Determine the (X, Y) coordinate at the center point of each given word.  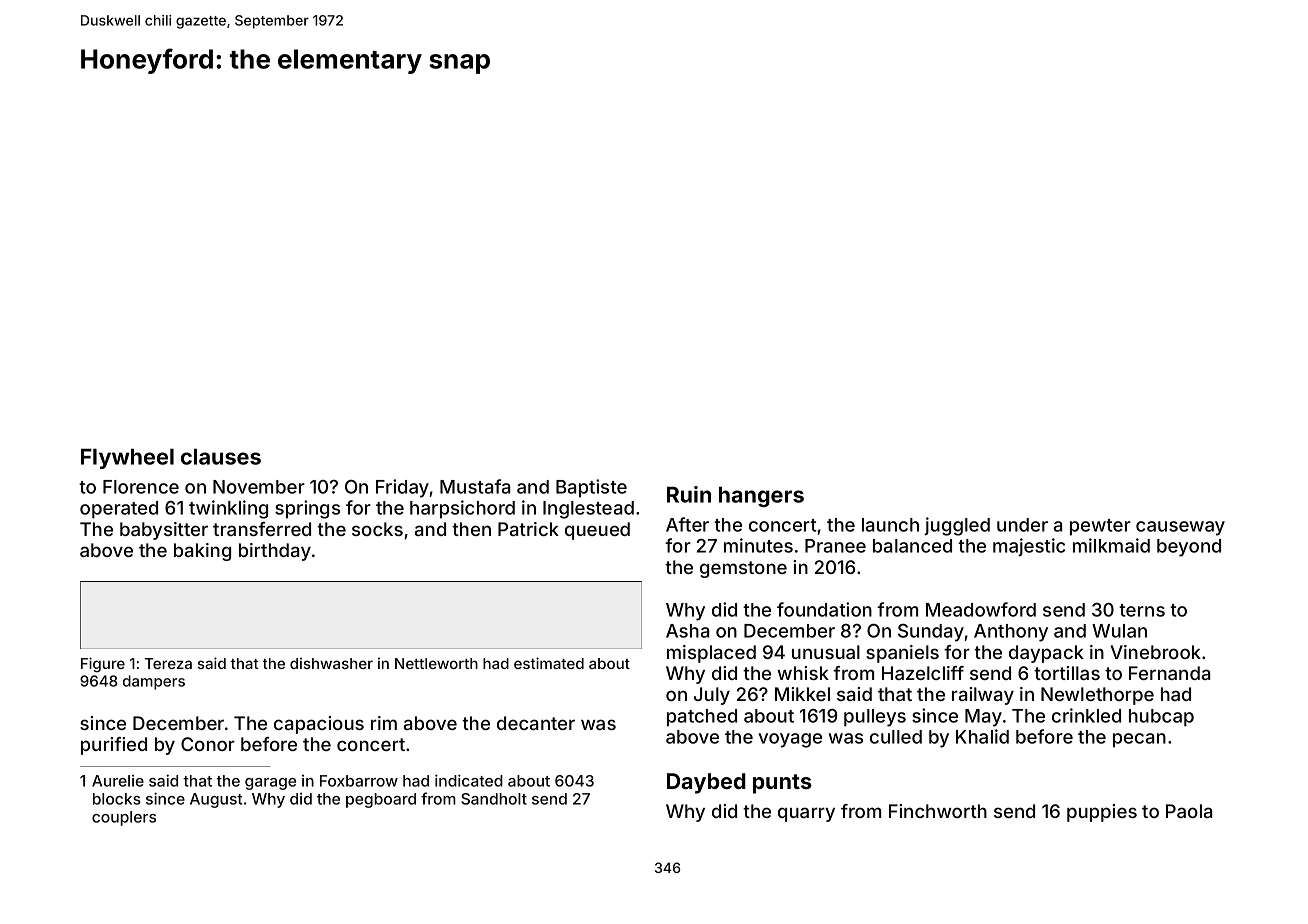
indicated (469, 780)
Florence (141, 487)
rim (384, 723)
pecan (1139, 740)
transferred (262, 529)
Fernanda (1169, 673)
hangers (761, 497)
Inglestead (588, 510)
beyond (1189, 548)
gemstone (743, 569)
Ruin (689, 494)
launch (890, 525)
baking (202, 552)
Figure (103, 664)
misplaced (711, 654)
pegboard (381, 800)
